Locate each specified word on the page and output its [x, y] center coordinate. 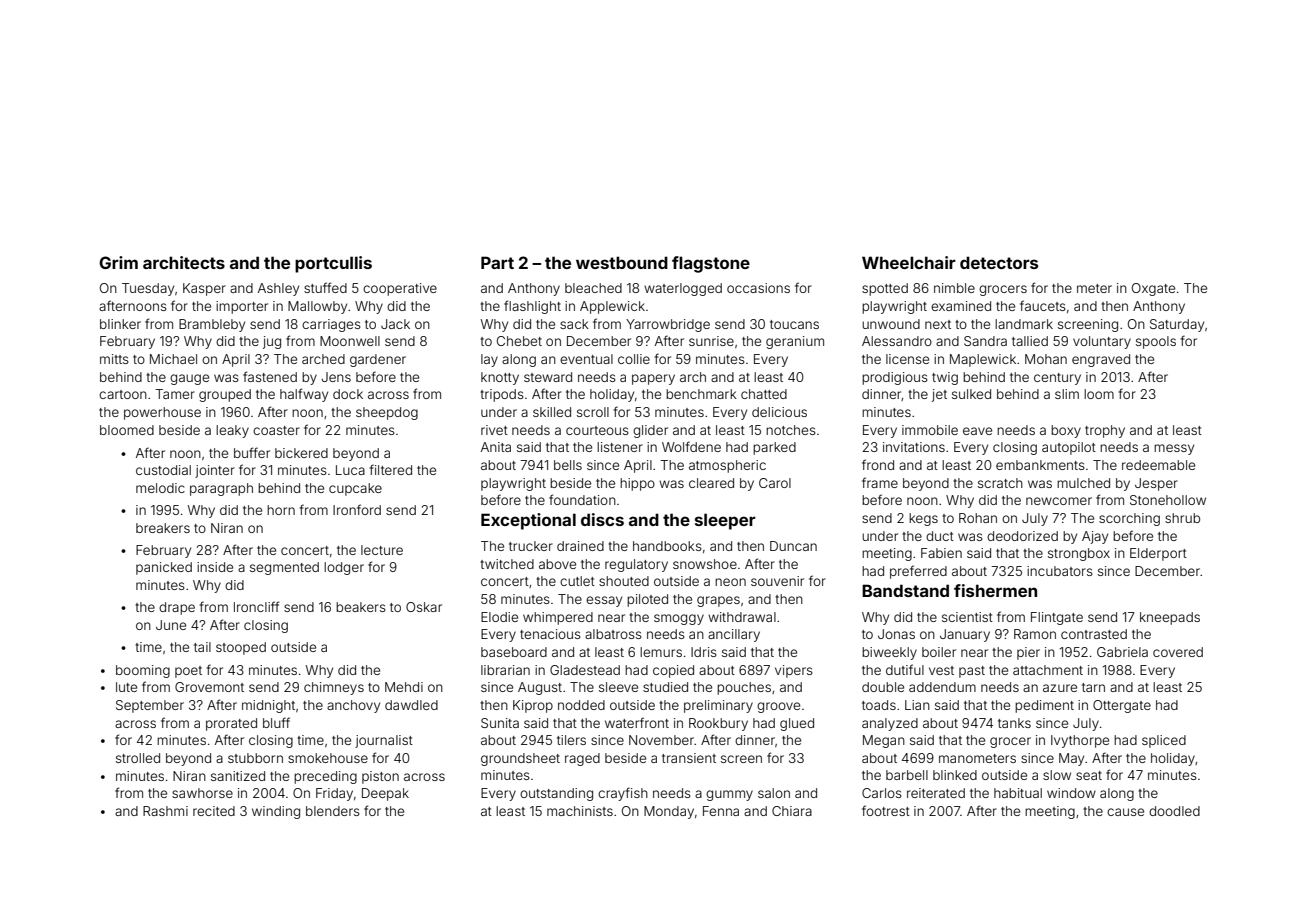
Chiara [792, 811]
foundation [582, 499]
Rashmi [165, 811]
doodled [1174, 811]
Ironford [357, 509]
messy [1174, 449]
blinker [120, 324]
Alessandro [897, 341]
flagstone [711, 264]
